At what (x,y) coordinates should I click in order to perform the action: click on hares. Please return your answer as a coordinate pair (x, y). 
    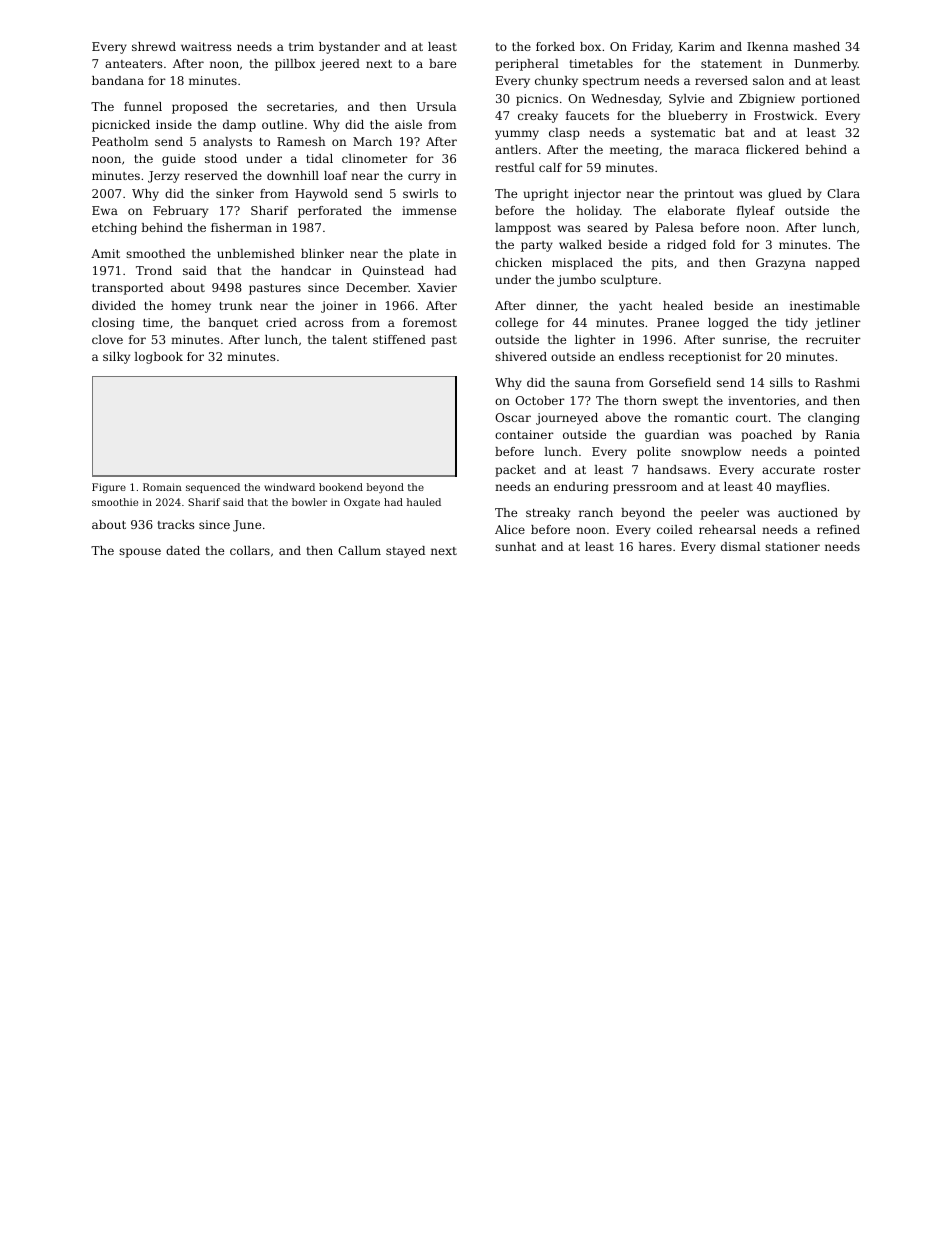
    Looking at the image, I should click on (655, 546).
